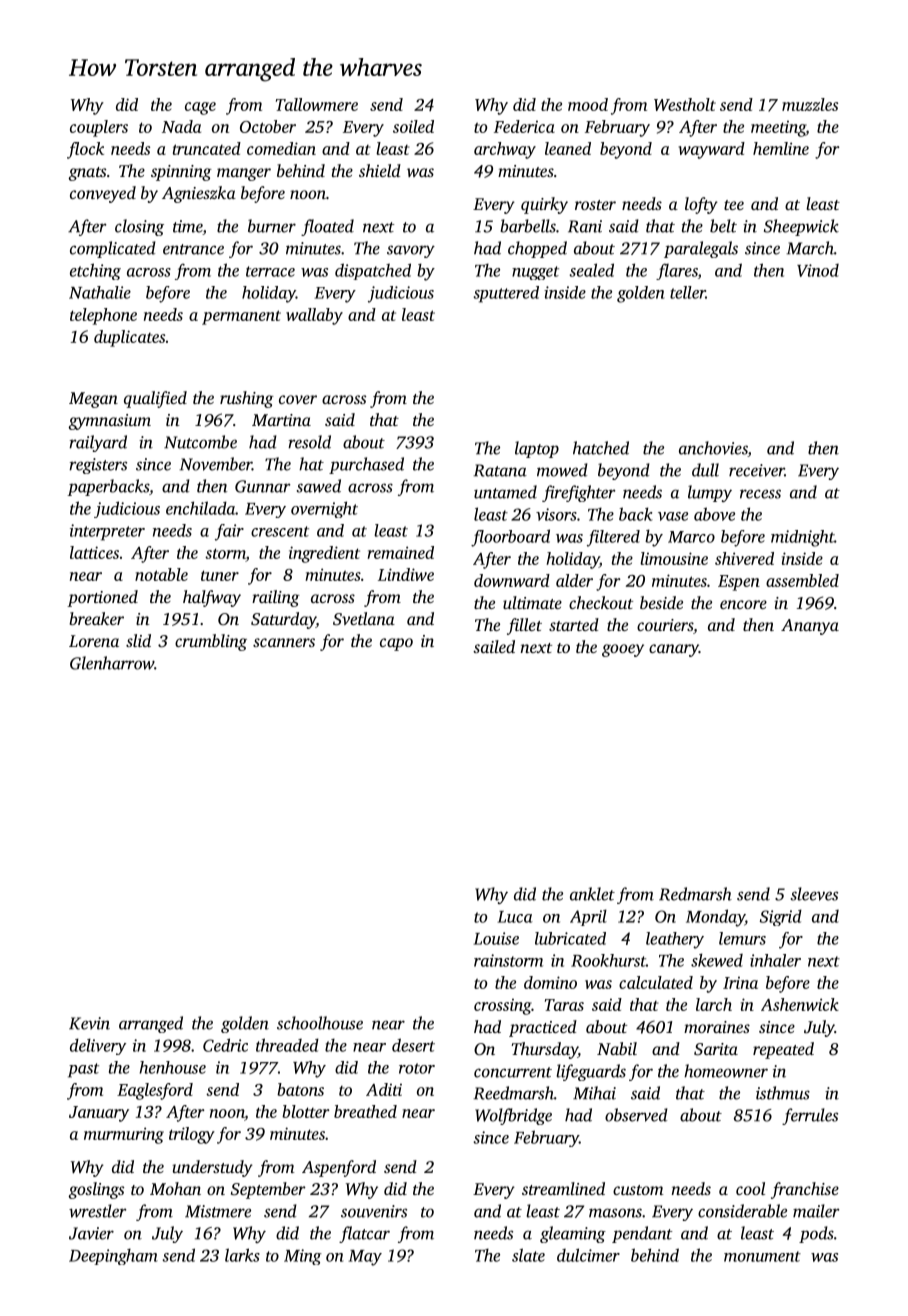  I want to click on Glenharrow, so click(112, 663).
